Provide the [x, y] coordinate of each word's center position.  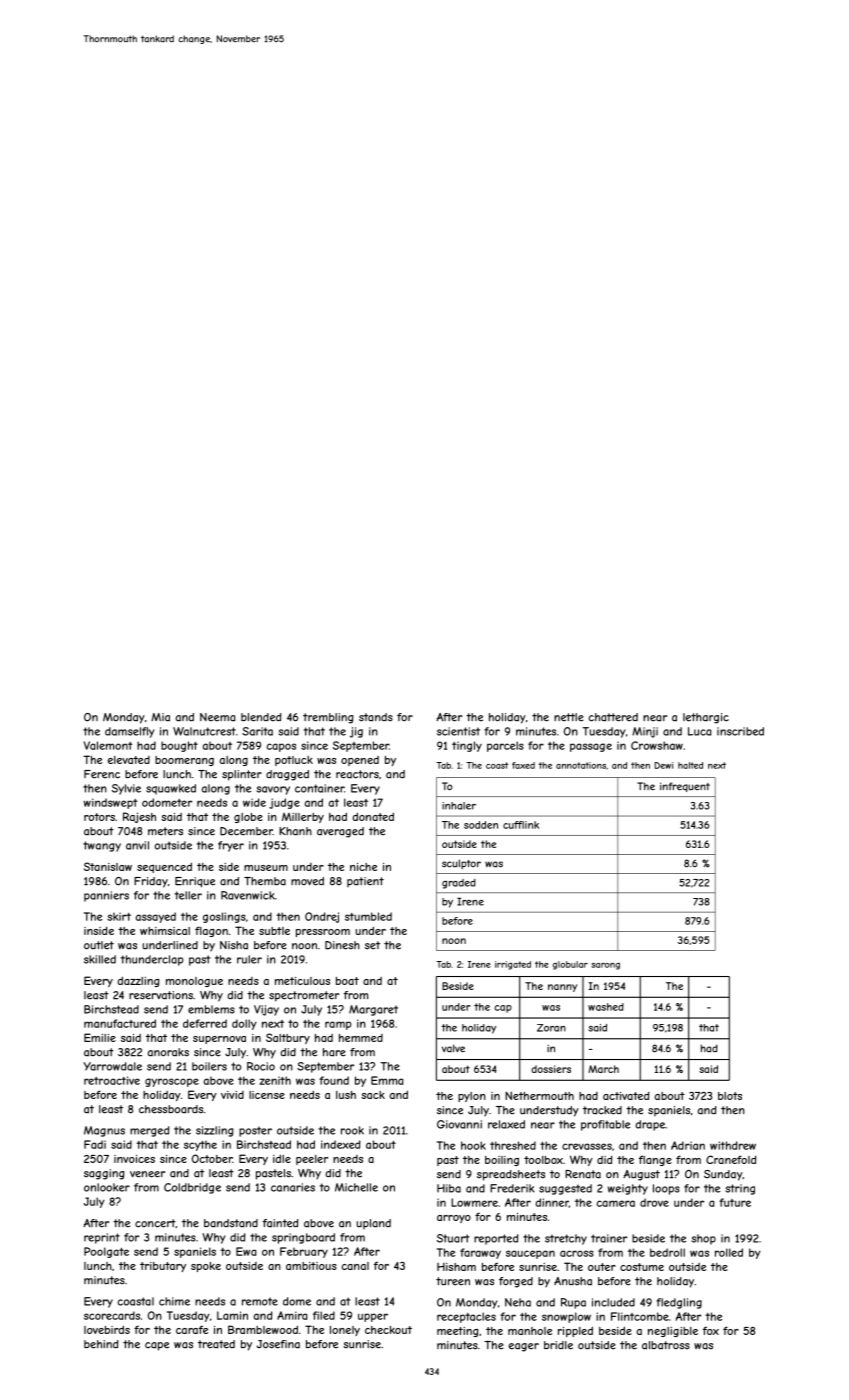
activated [626, 1095]
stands [376, 717]
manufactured [120, 1023]
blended [261, 717]
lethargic [706, 718]
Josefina [278, 1344]
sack [373, 1095]
